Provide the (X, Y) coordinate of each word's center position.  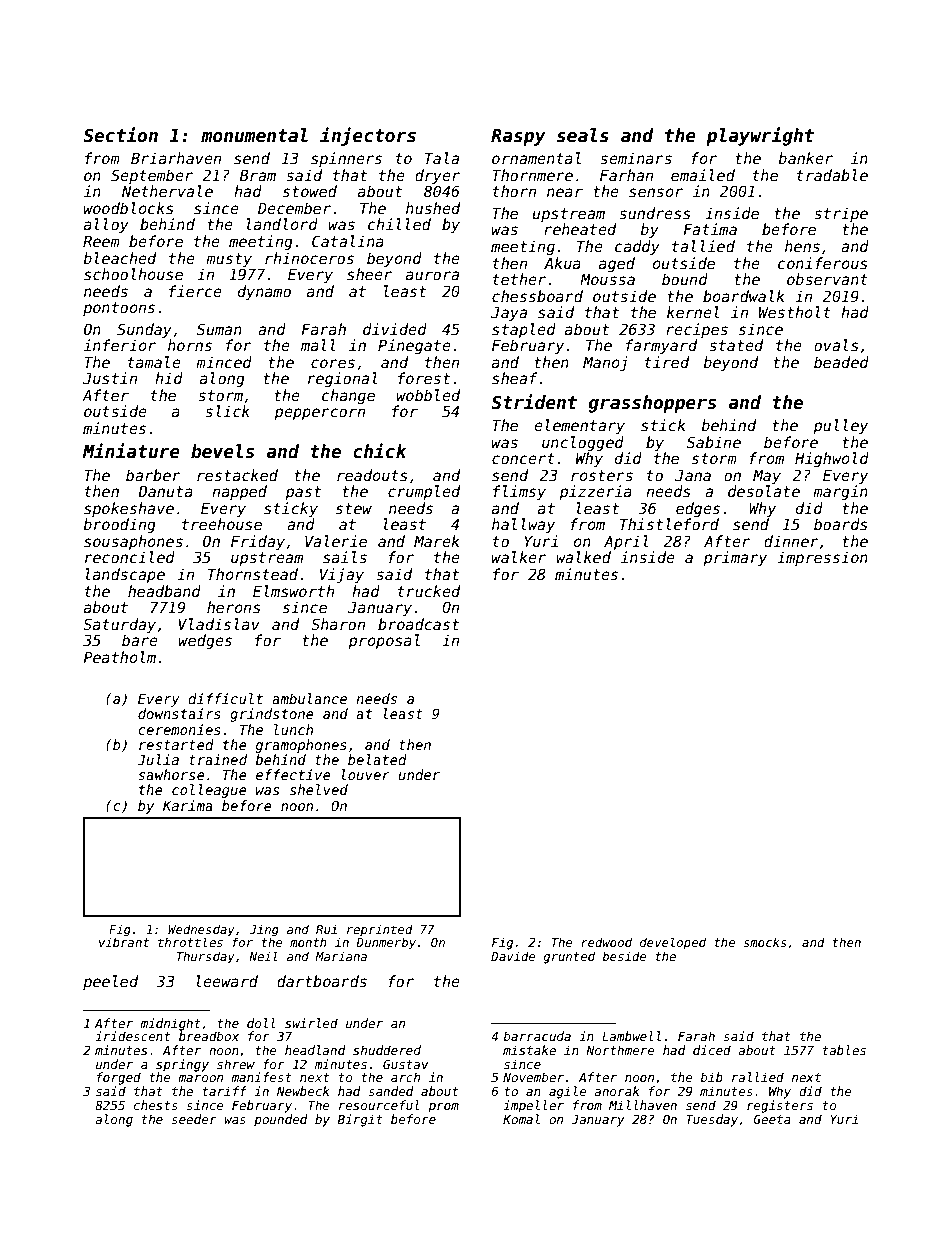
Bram (258, 175)
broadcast (419, 624)
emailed (703, 175)
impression (822, 558)
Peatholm (119, 657)
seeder (194, 1119)
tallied (703, 246)
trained (218, 759)
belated (377, 759)
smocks (765, 942)
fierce (195, 291)
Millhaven (643, 1105)
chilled (399, 224)
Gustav (406, 1064)
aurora (432, 275)
